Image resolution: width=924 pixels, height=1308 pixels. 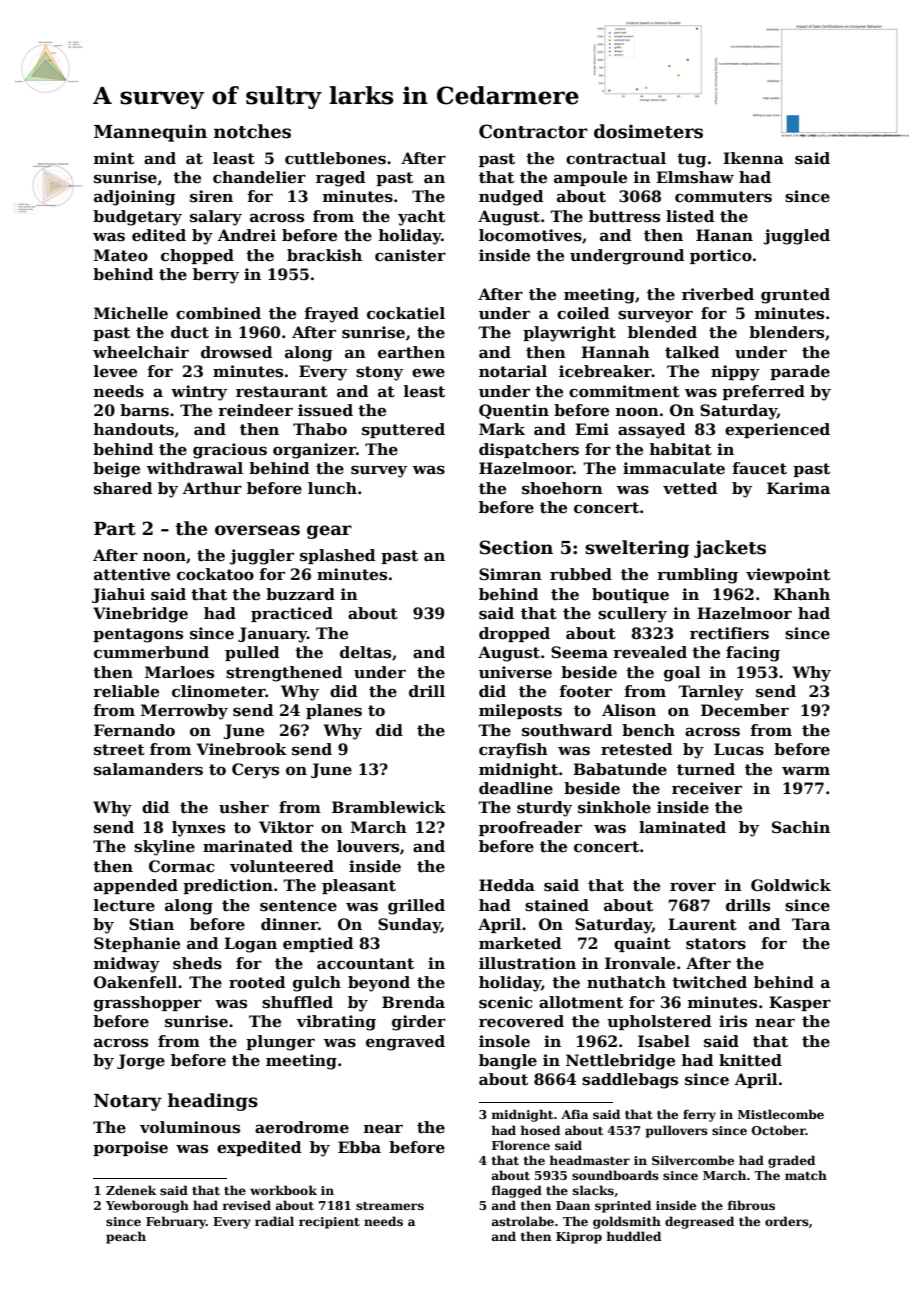 I want to click on Vinebrook, so click(x=241, y=749).
